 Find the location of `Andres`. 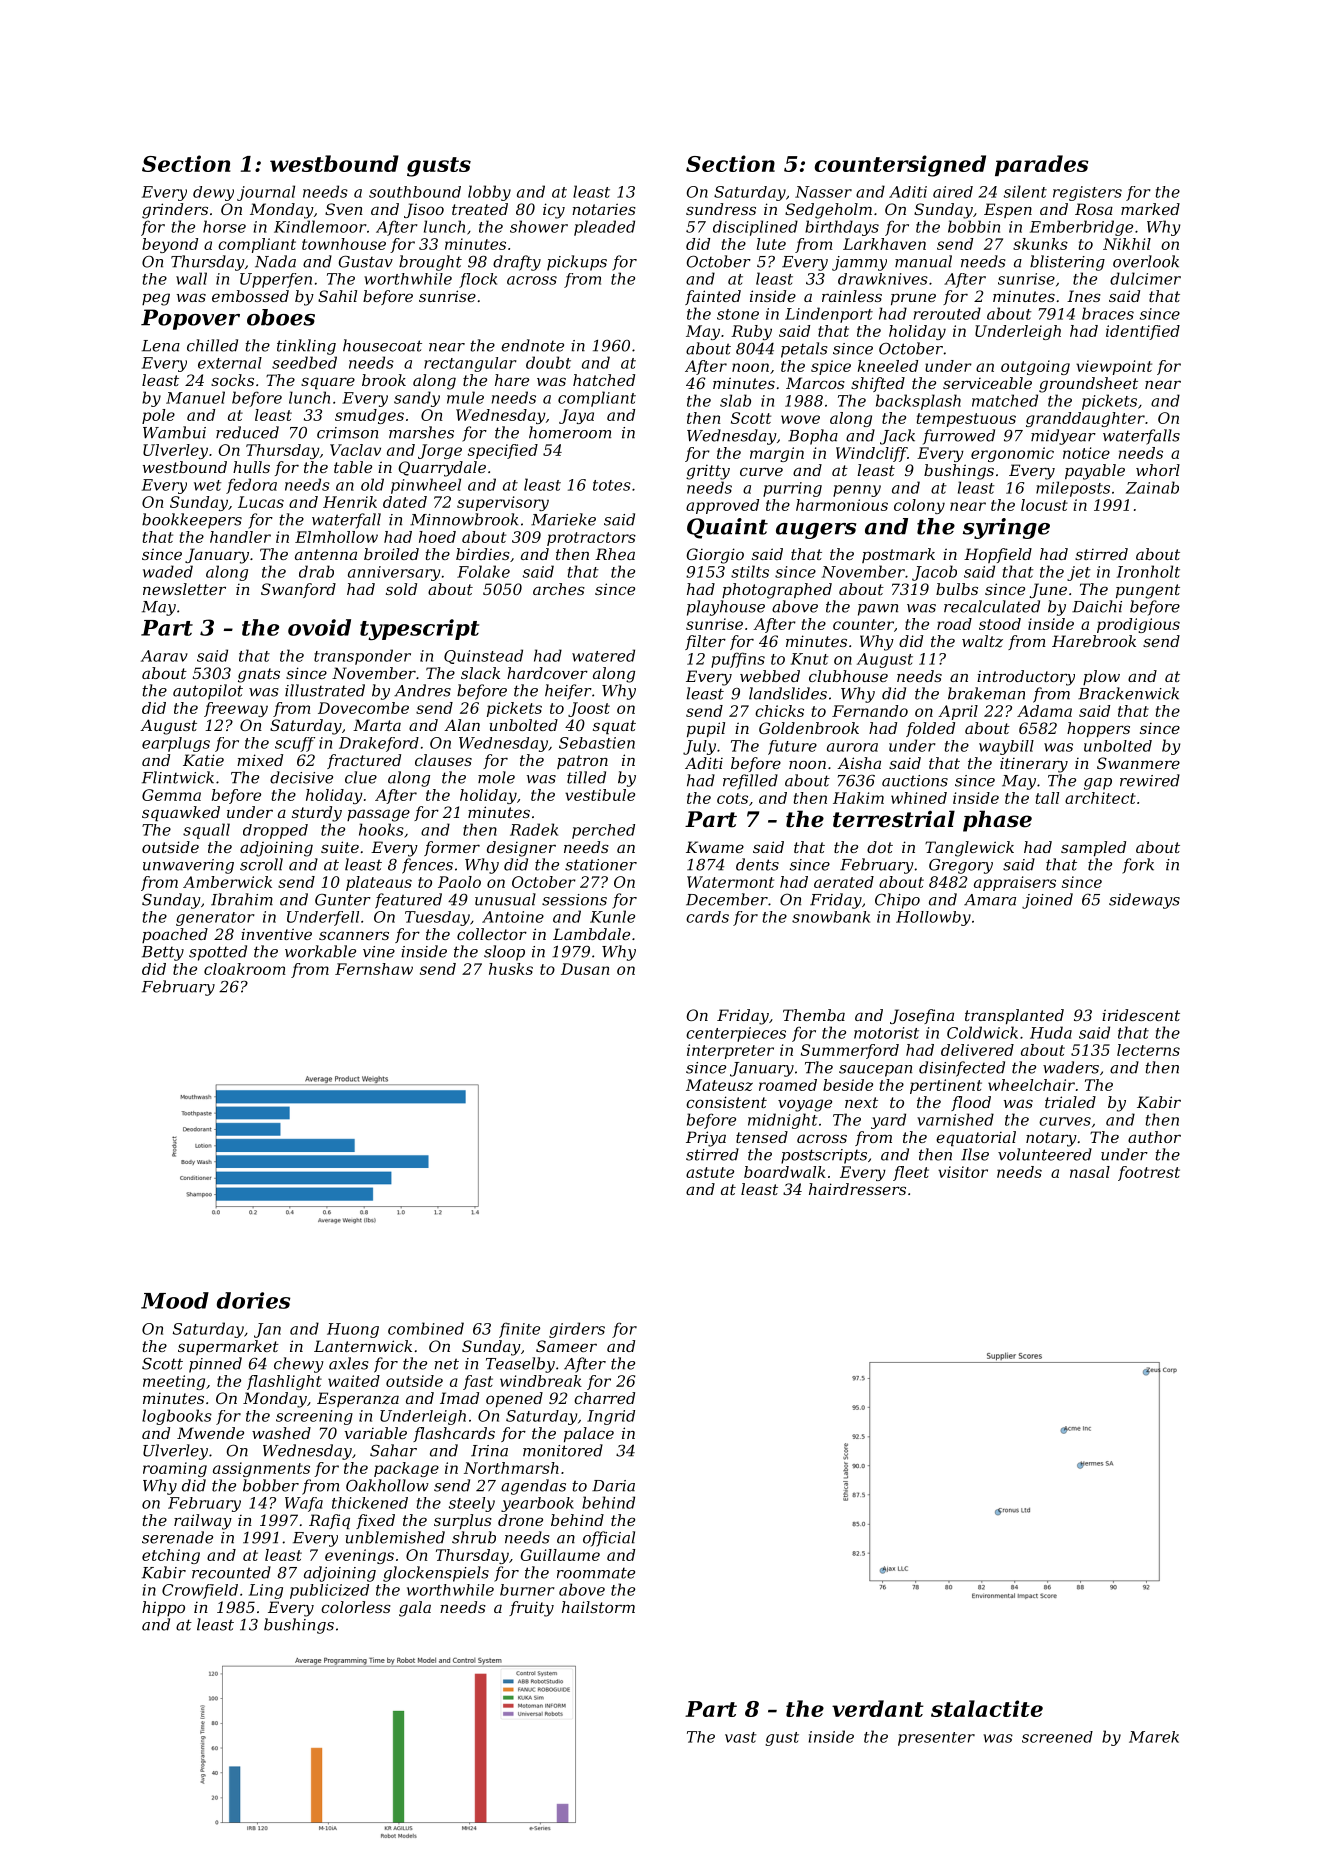

Andres is located at coordinates (422, 690).
